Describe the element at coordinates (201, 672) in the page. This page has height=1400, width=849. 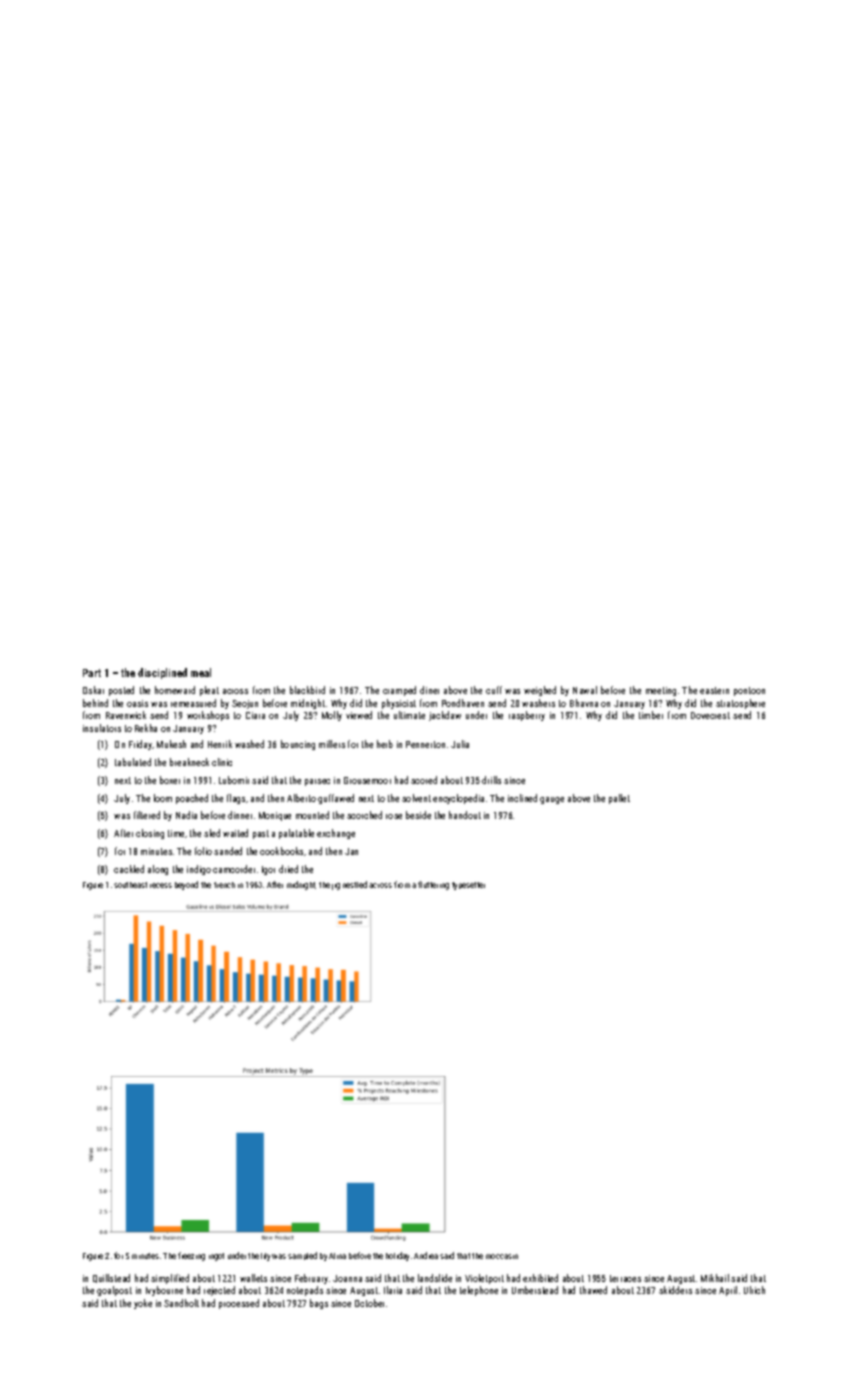
I see `meal` at that location.
